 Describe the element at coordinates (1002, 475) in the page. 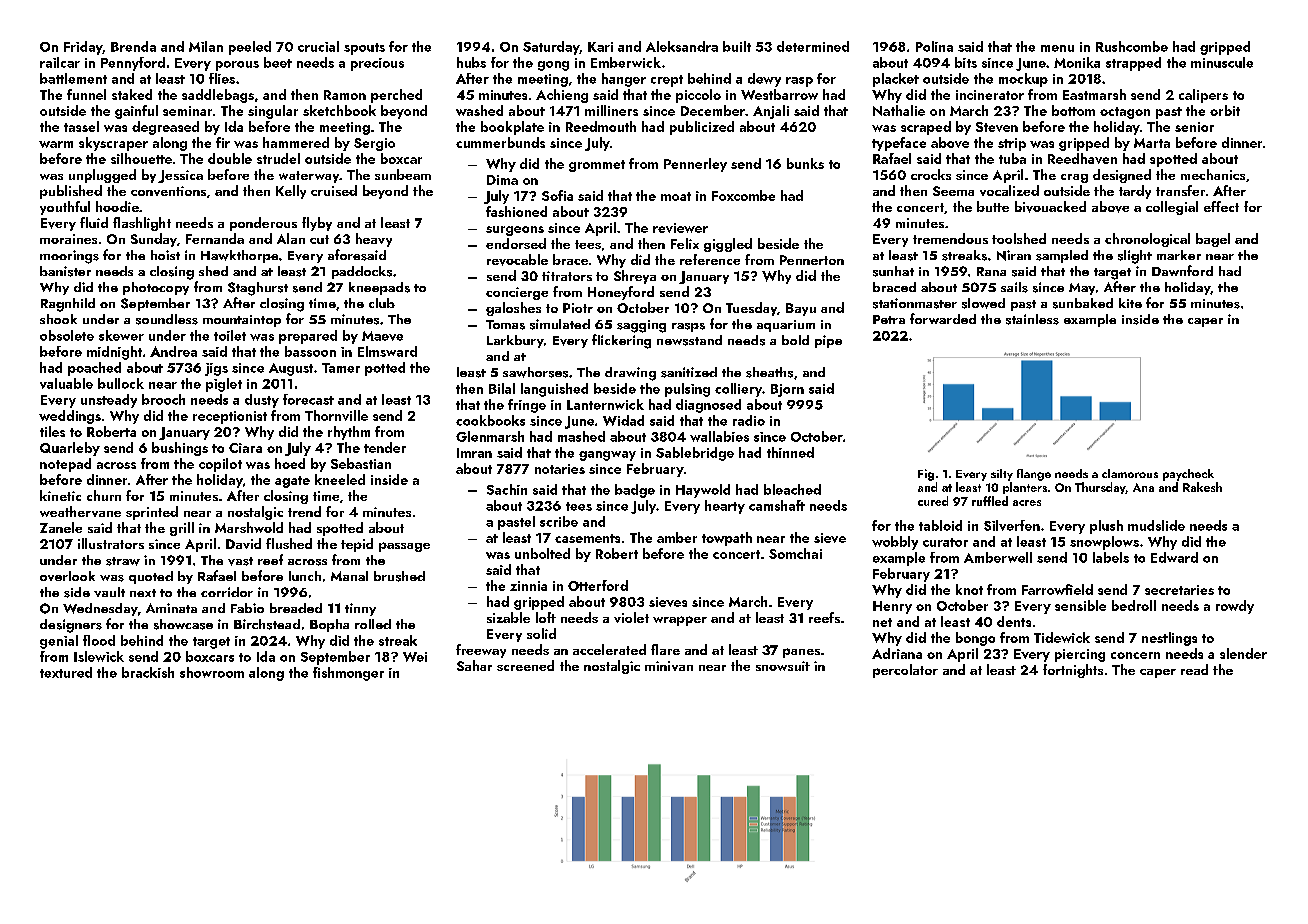

I see `silty` at that location.
